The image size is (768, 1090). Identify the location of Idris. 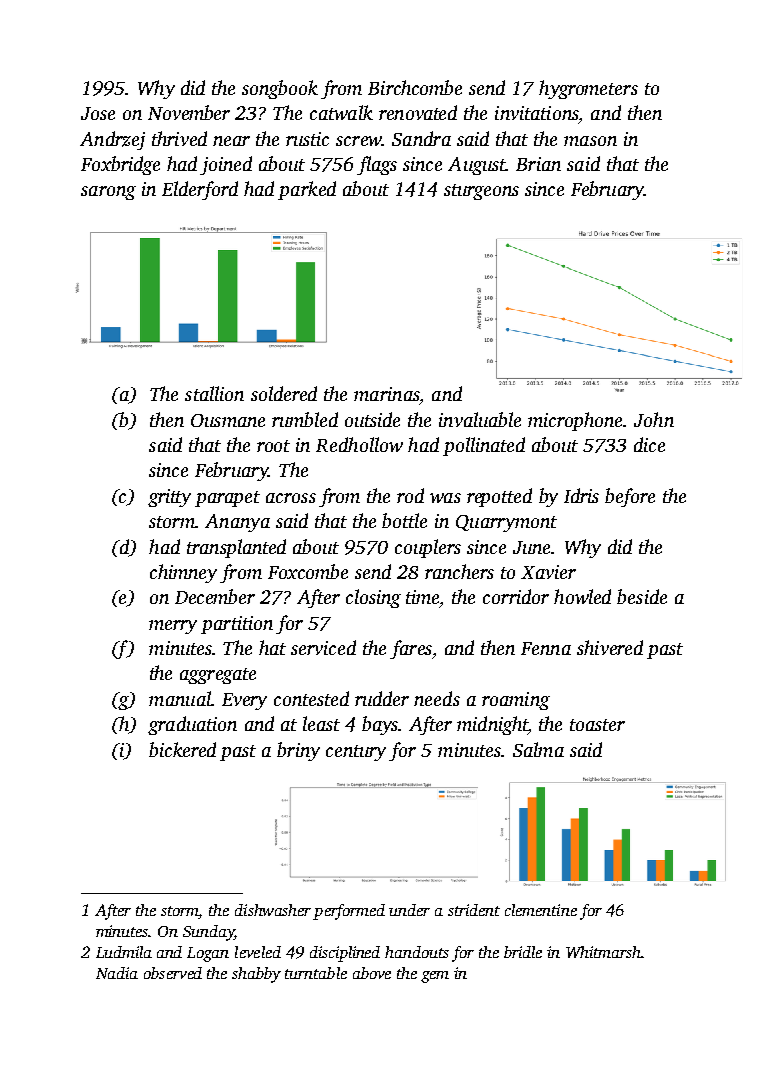
(581, 495).
